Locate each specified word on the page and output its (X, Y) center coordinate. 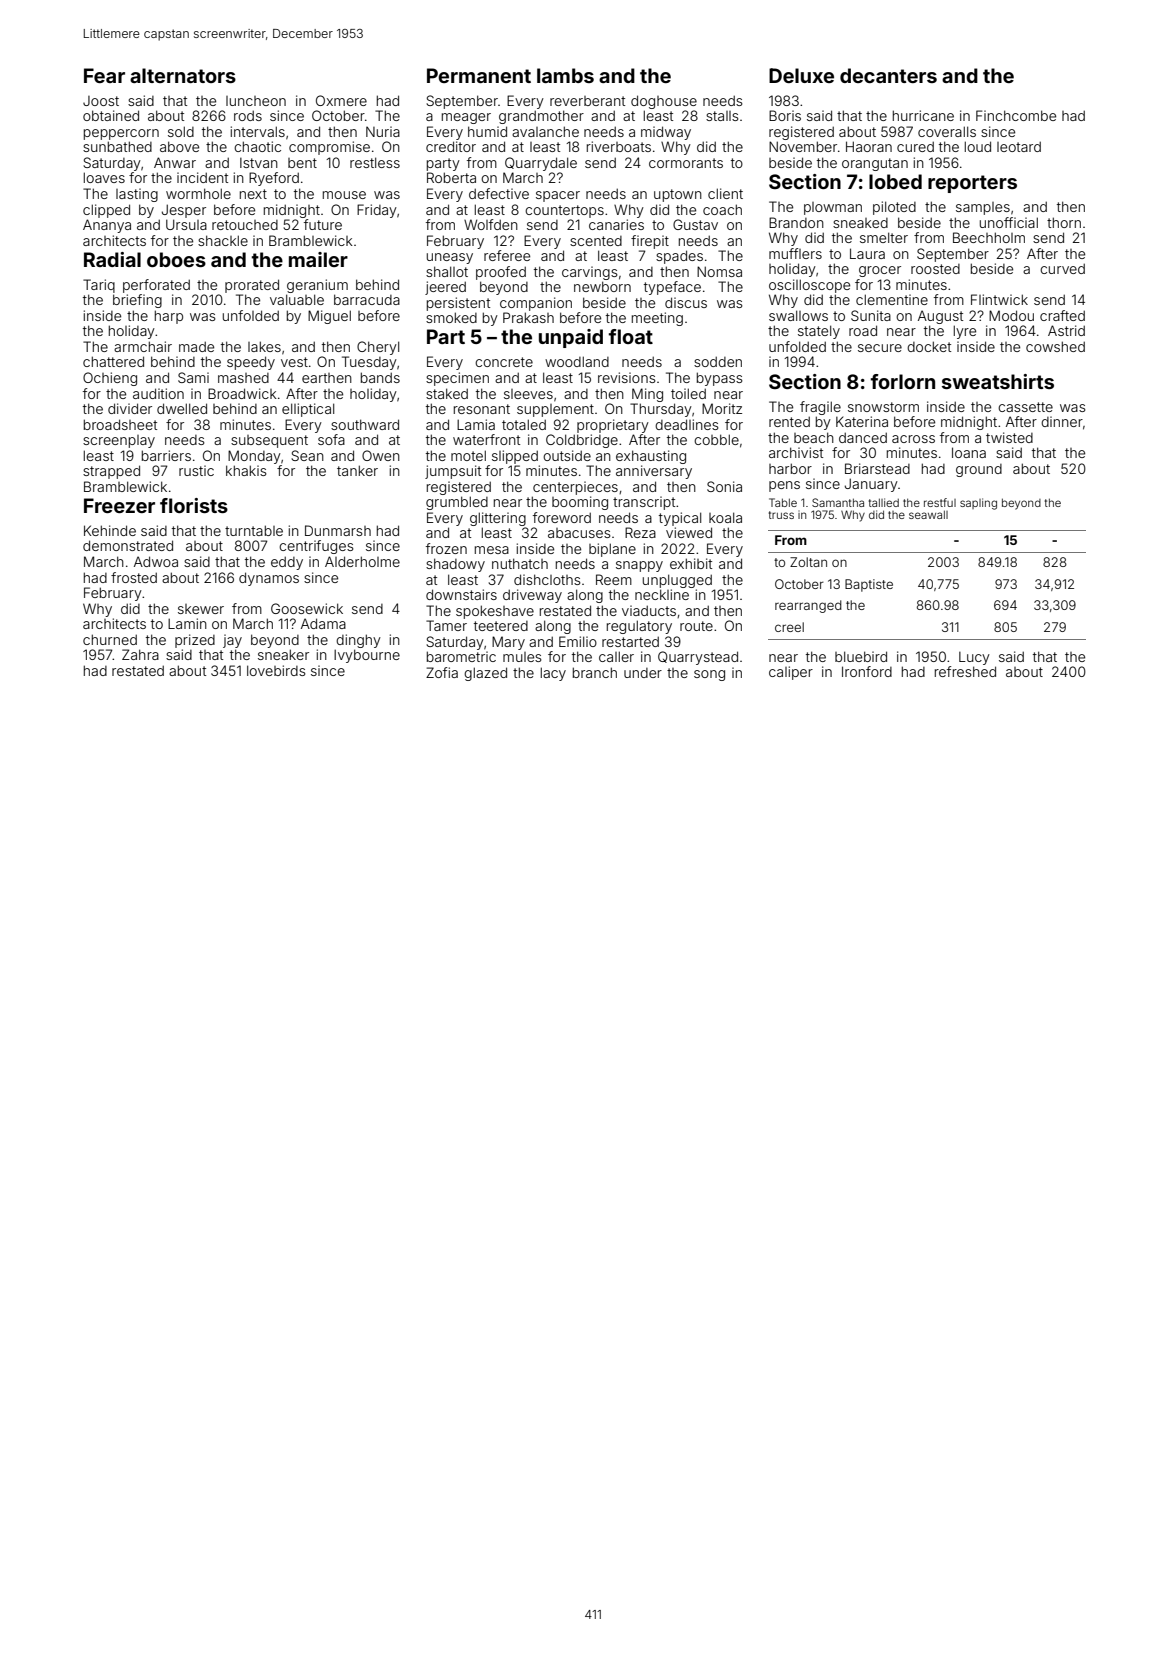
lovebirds (276, 670)
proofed (501, 273)
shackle (223, 240)
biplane (612, 550)
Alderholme (362, 561)
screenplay (119, 441)
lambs (565, 75)
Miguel (329, 317)
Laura (867, 253)
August (940, 317)
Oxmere (341, 100)
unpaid (571, 338)
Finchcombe (1016, 115)
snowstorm (883, 407)
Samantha (838, 502)
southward (365, 424)
